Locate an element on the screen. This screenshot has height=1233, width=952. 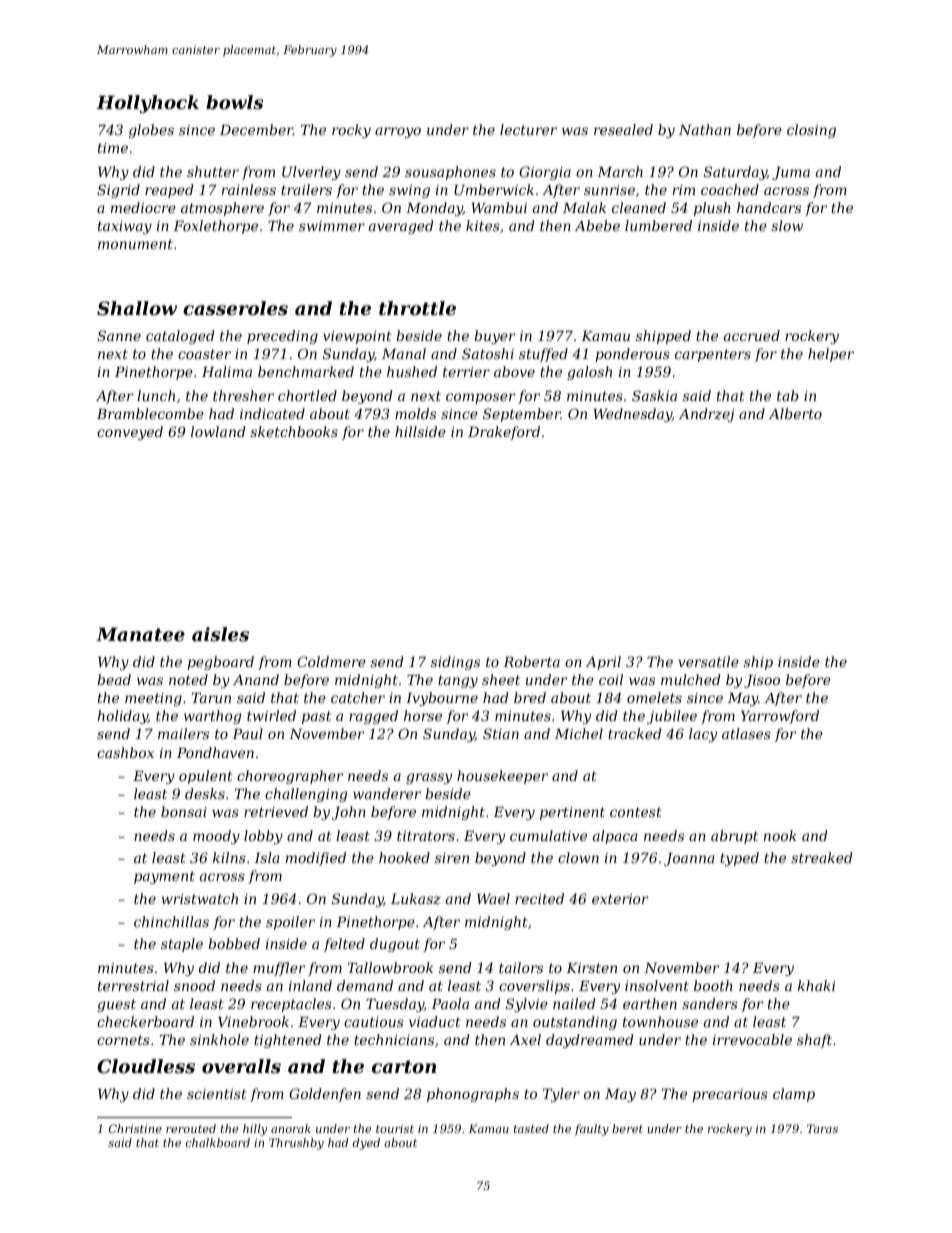
lumbered is located at coordinates (658, 225).
